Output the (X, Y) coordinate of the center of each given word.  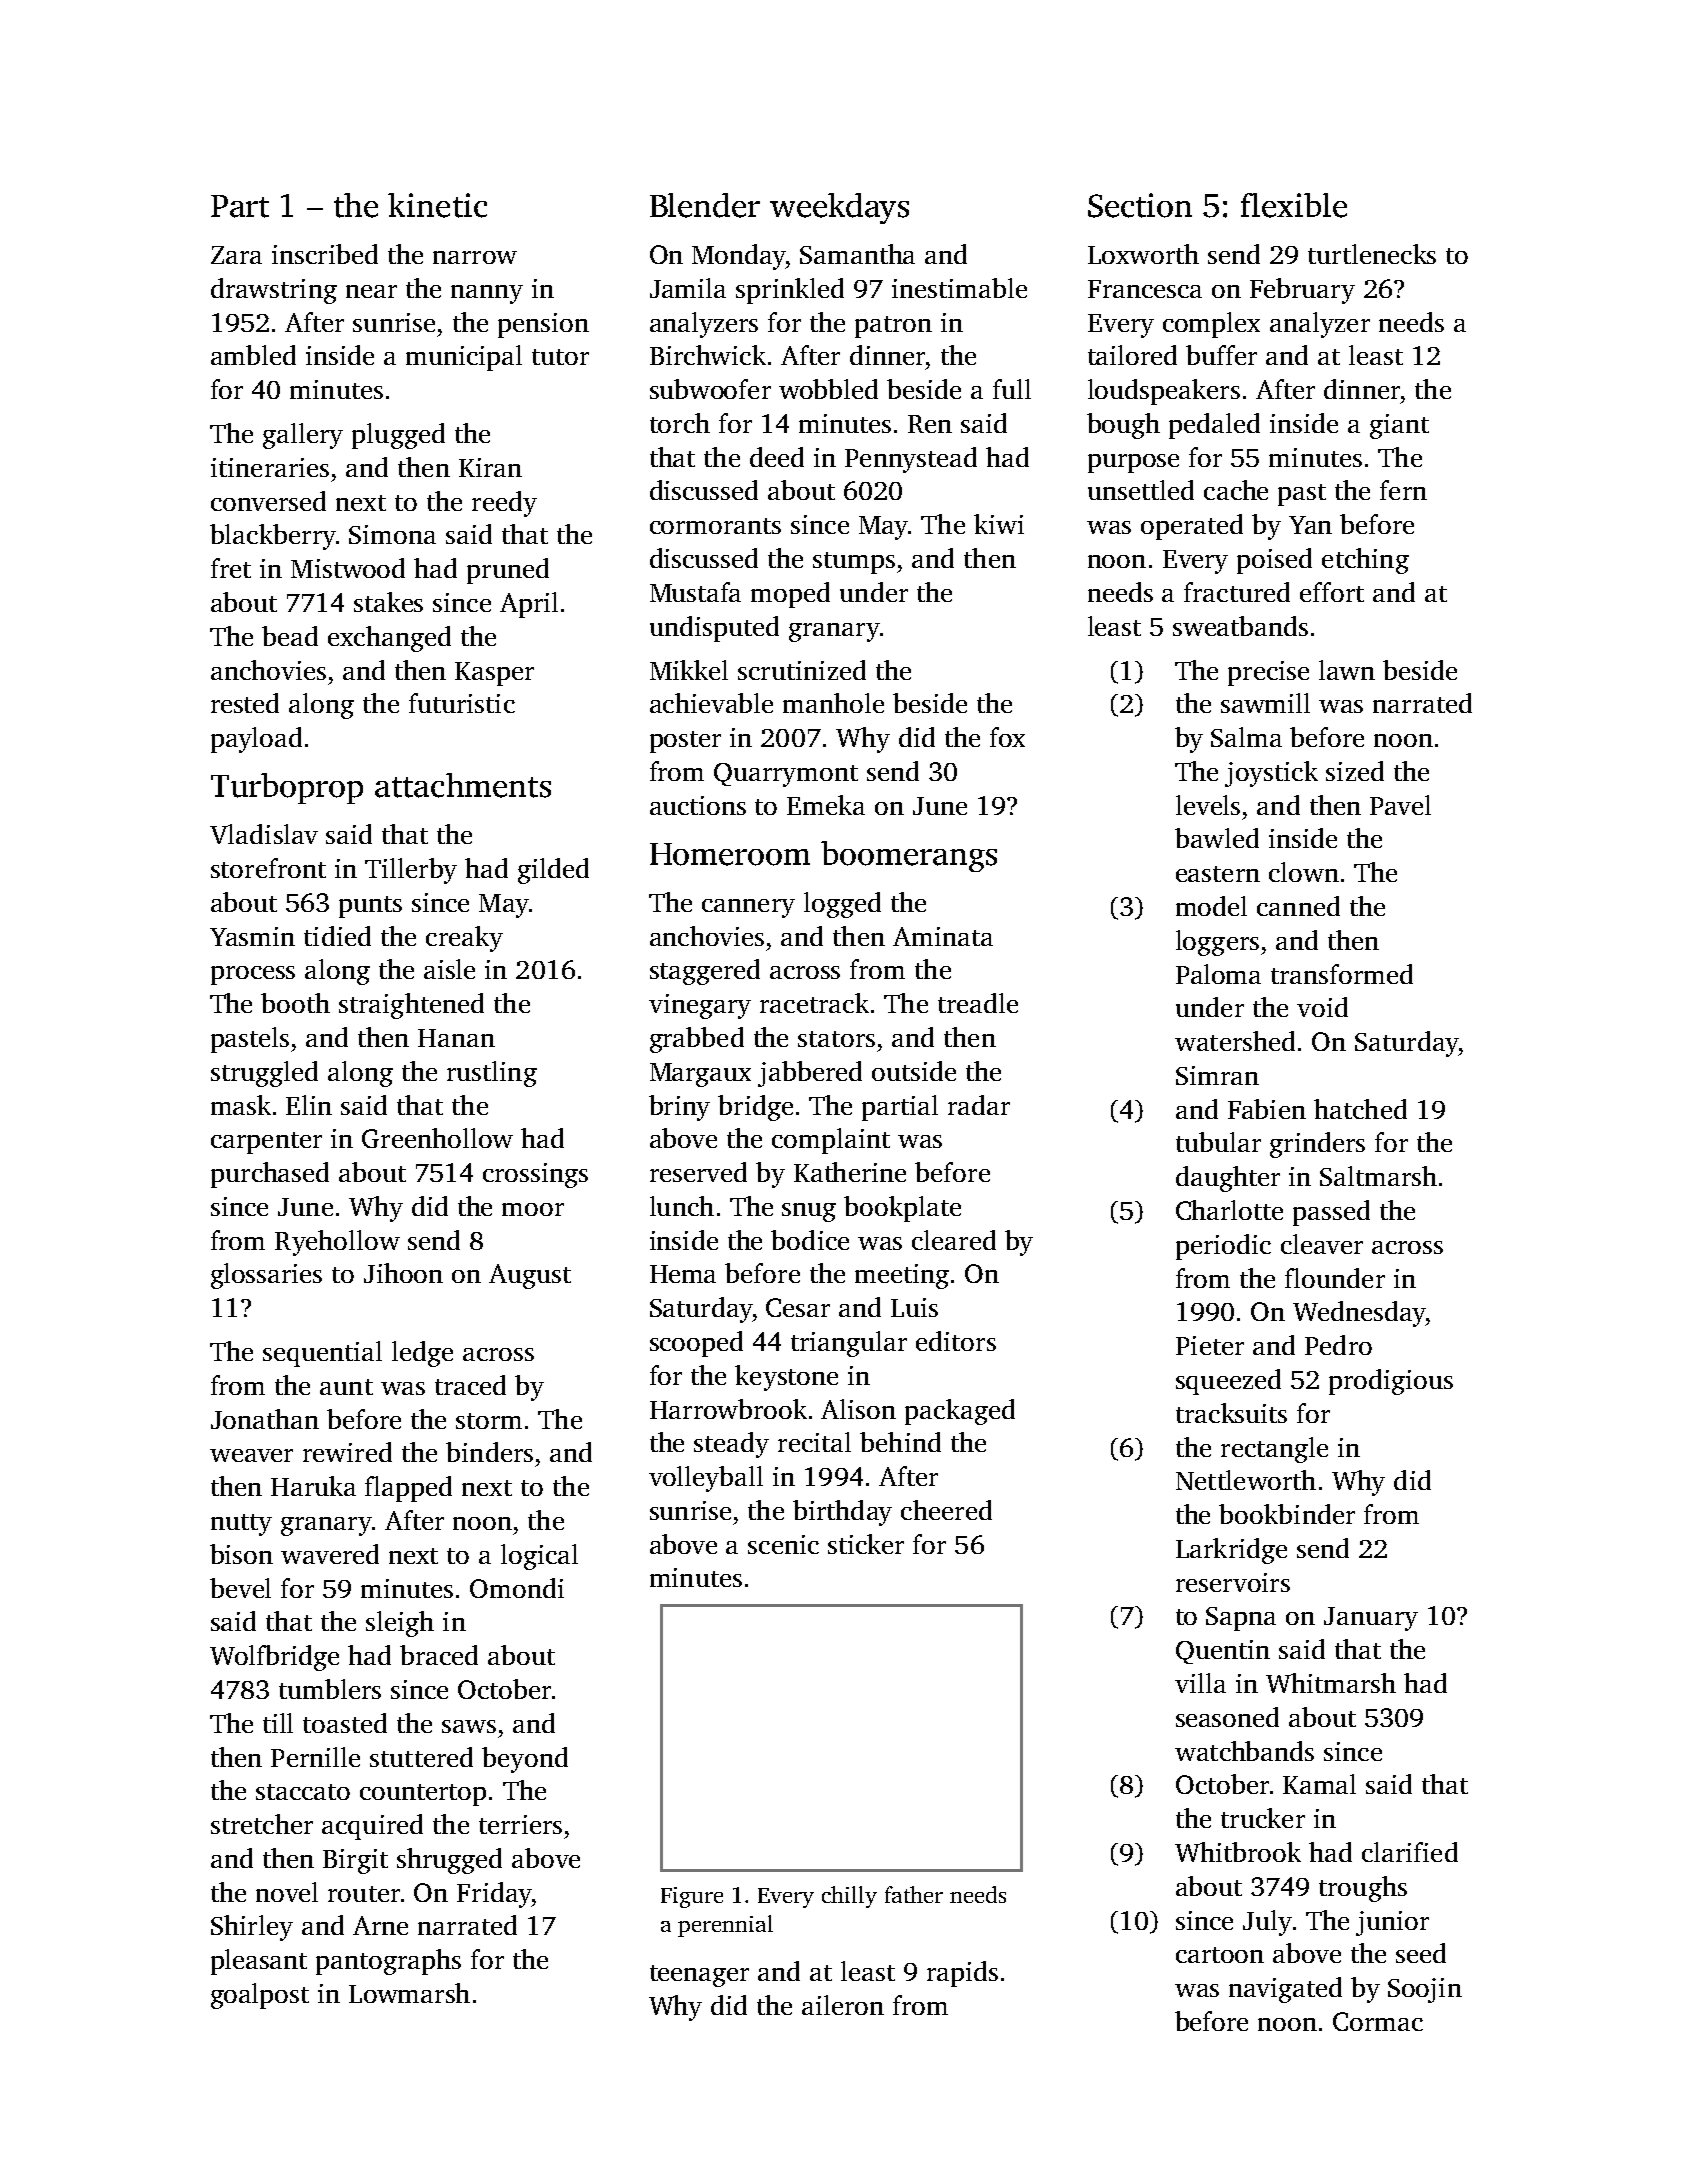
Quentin (1223, 1652)
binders (489, 1452)
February (1302, 291)
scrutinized (802, 670)
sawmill (1265, 703)
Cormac (1378, 2021)
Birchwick (708, 355)
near (371, 291)
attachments (463, 785)
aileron (843, 2005)
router (364, 1894)
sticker (866, 1544)
